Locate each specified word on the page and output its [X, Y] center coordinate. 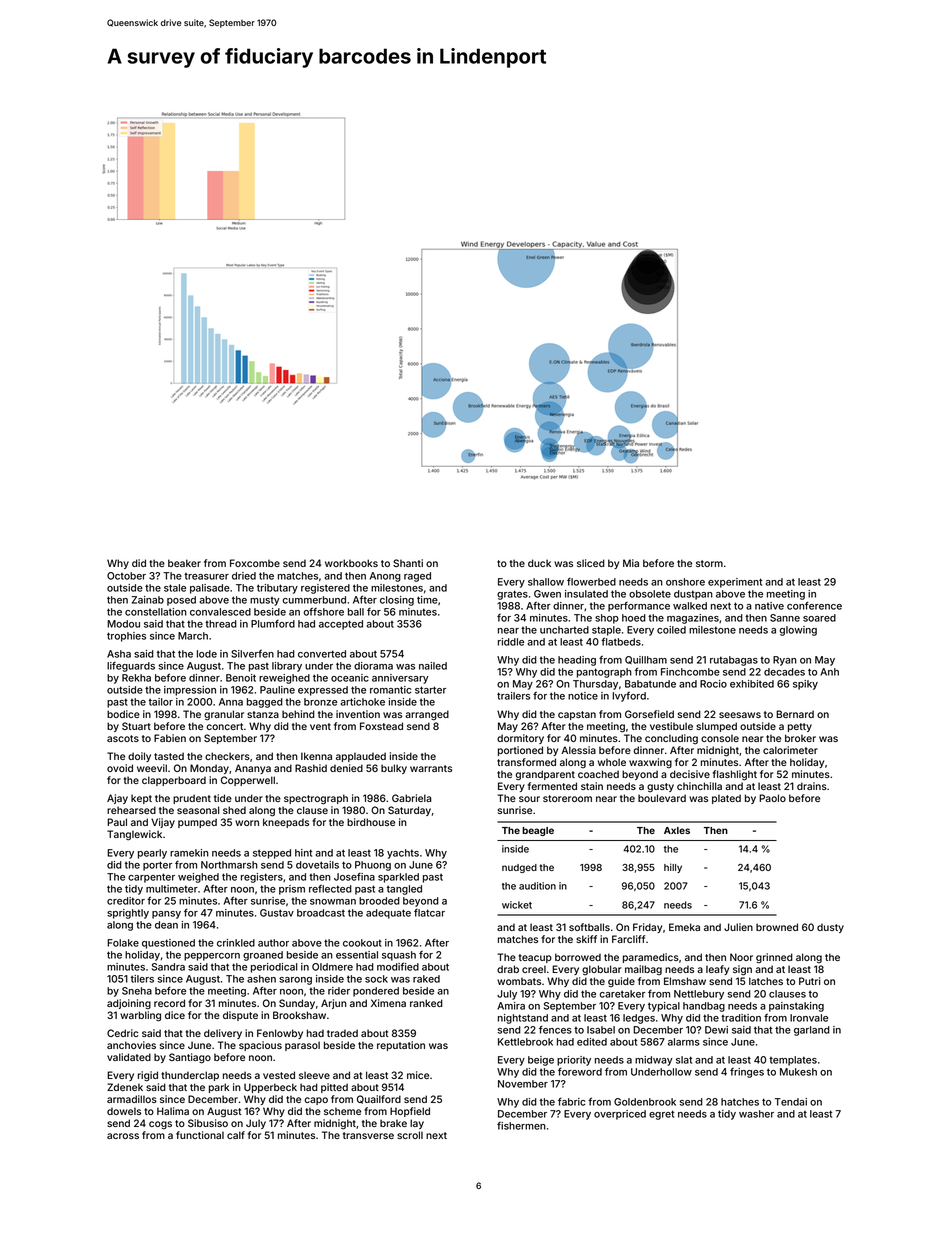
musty [265, 601]
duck [539, 563]
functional [200, 1135]
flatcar [429, 913]
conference [814, 605]
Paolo [772, 798]
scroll [410, 1135]
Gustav [277, 913]
